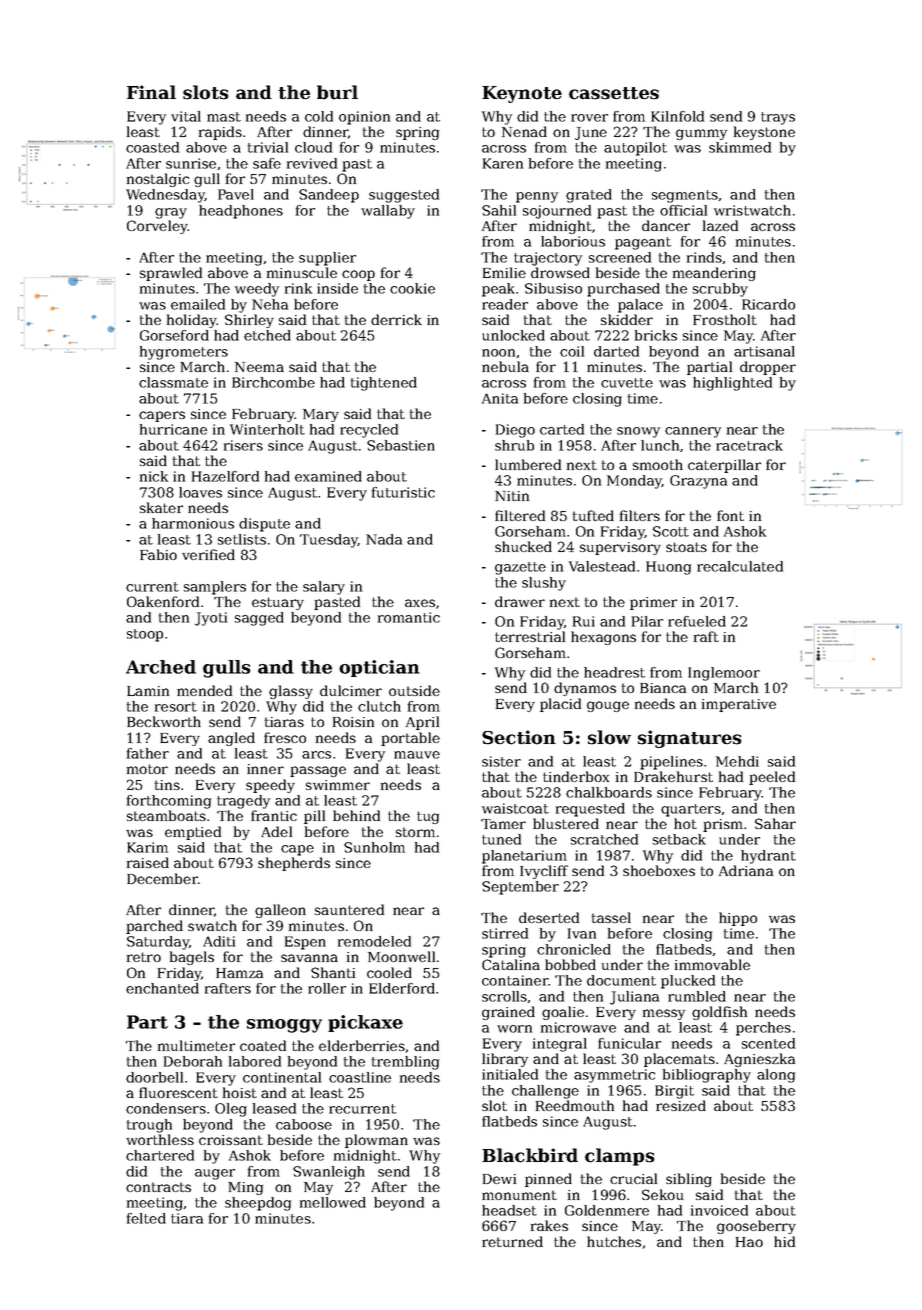 The height and width of the screenshot is (1310, 922). Describe the element at coordinates (784, 1241) in the screenshot. I see `hid` at that location.
